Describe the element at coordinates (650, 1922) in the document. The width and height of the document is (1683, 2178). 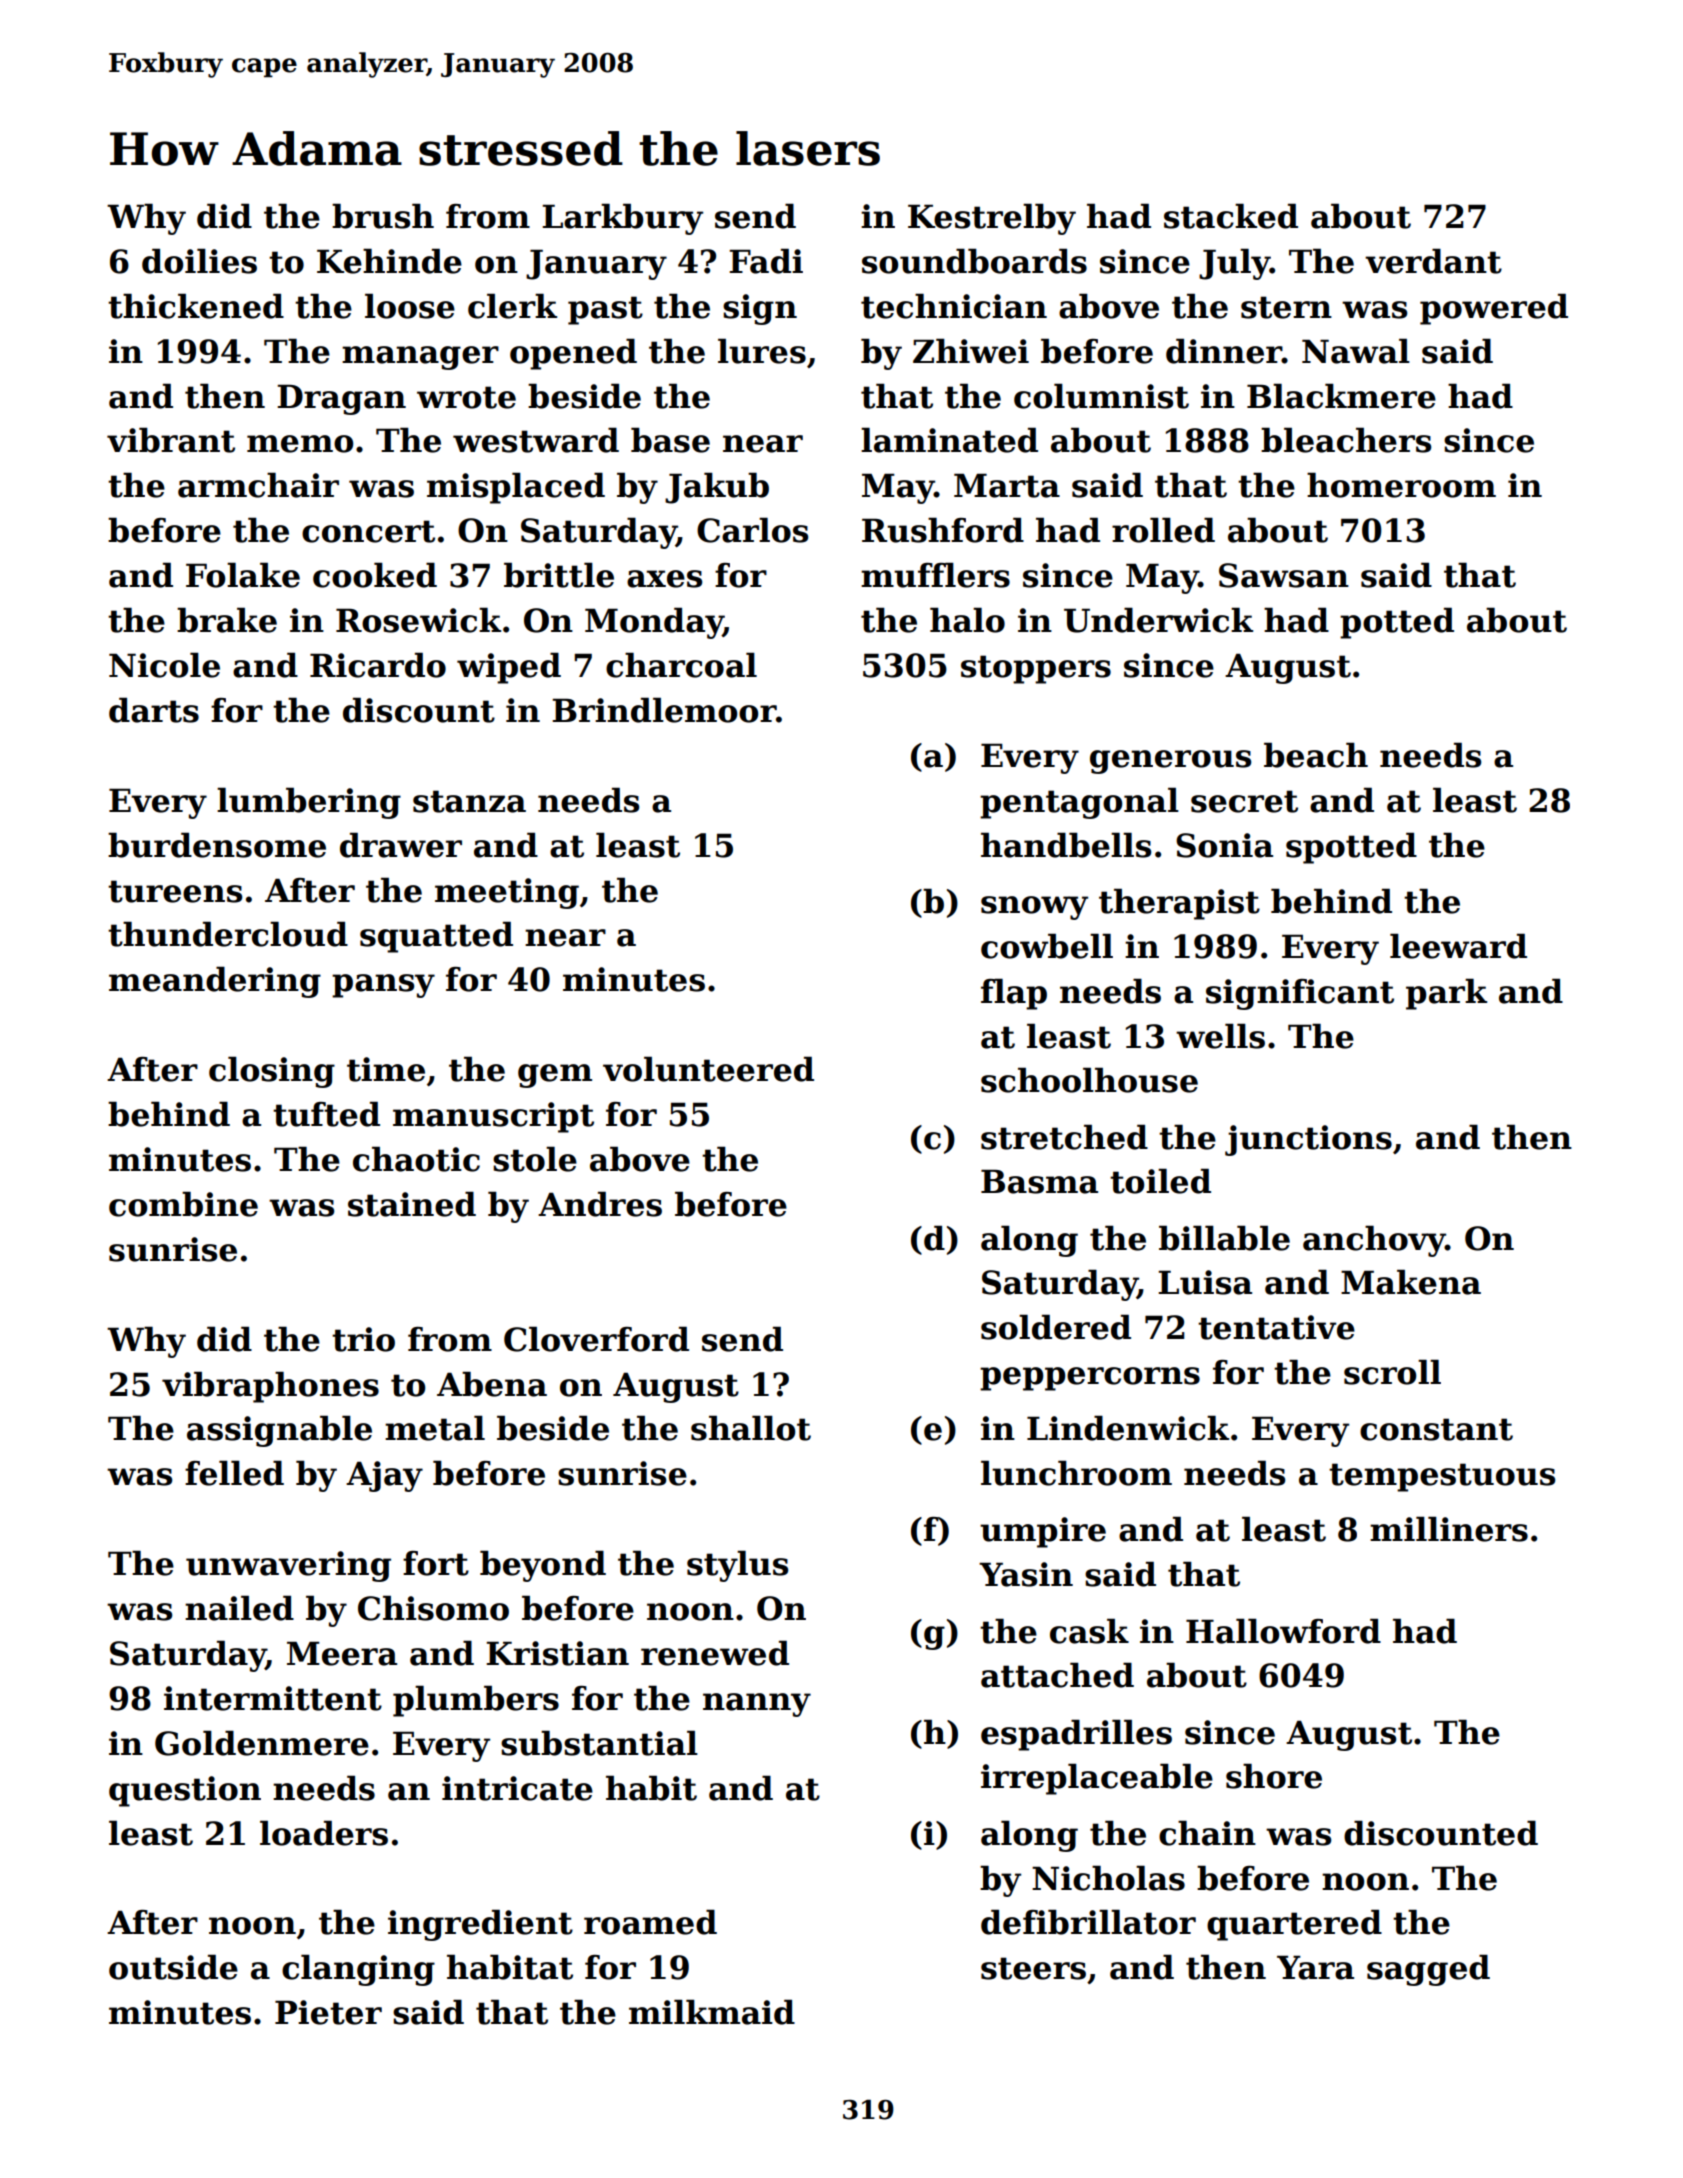
I see `roamed` at that location.
